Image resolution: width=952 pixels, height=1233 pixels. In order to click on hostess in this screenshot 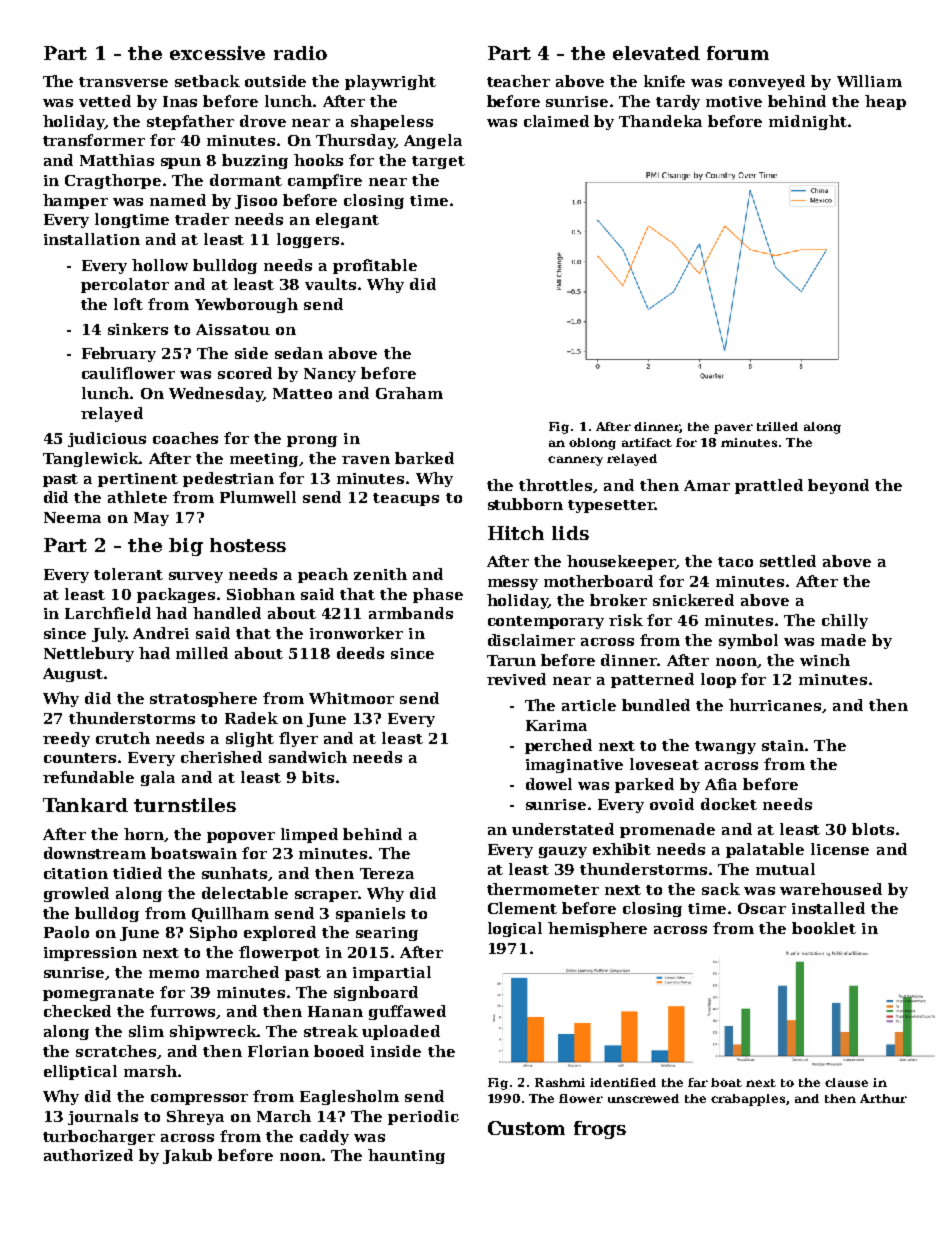, I will do `click(248, 545)`.
